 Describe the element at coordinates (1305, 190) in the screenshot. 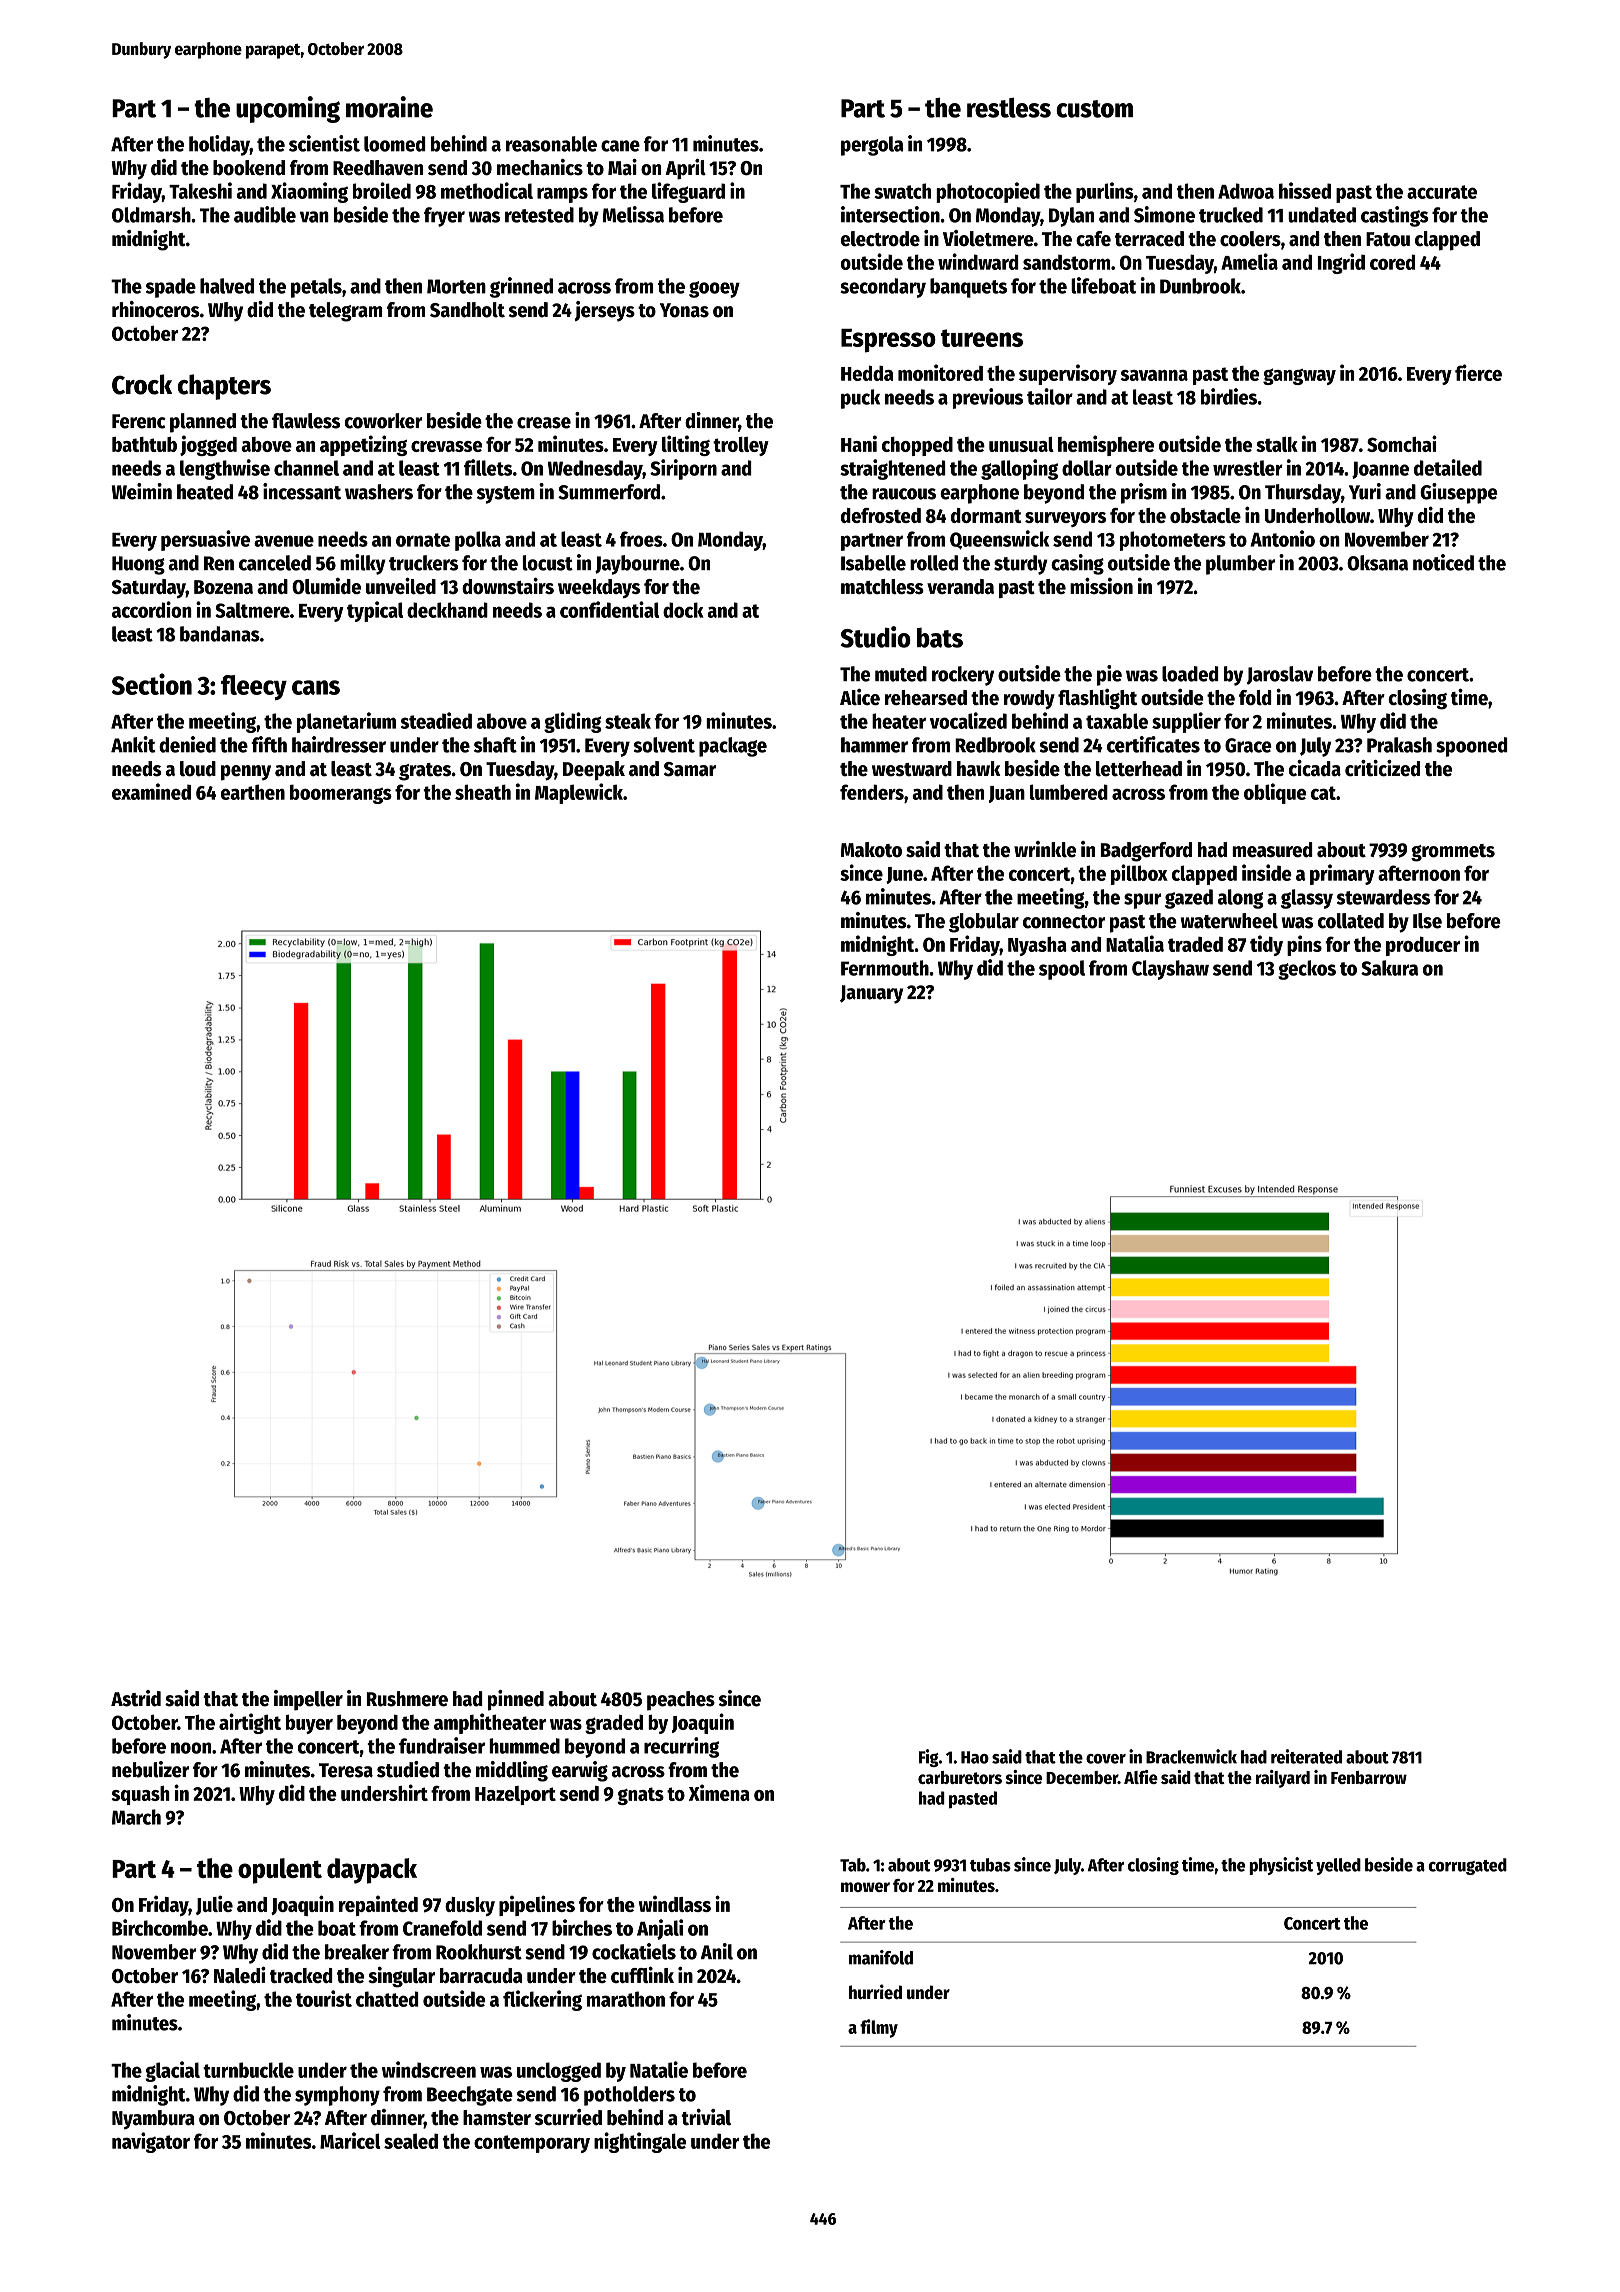

I see `hissed` at that location.
